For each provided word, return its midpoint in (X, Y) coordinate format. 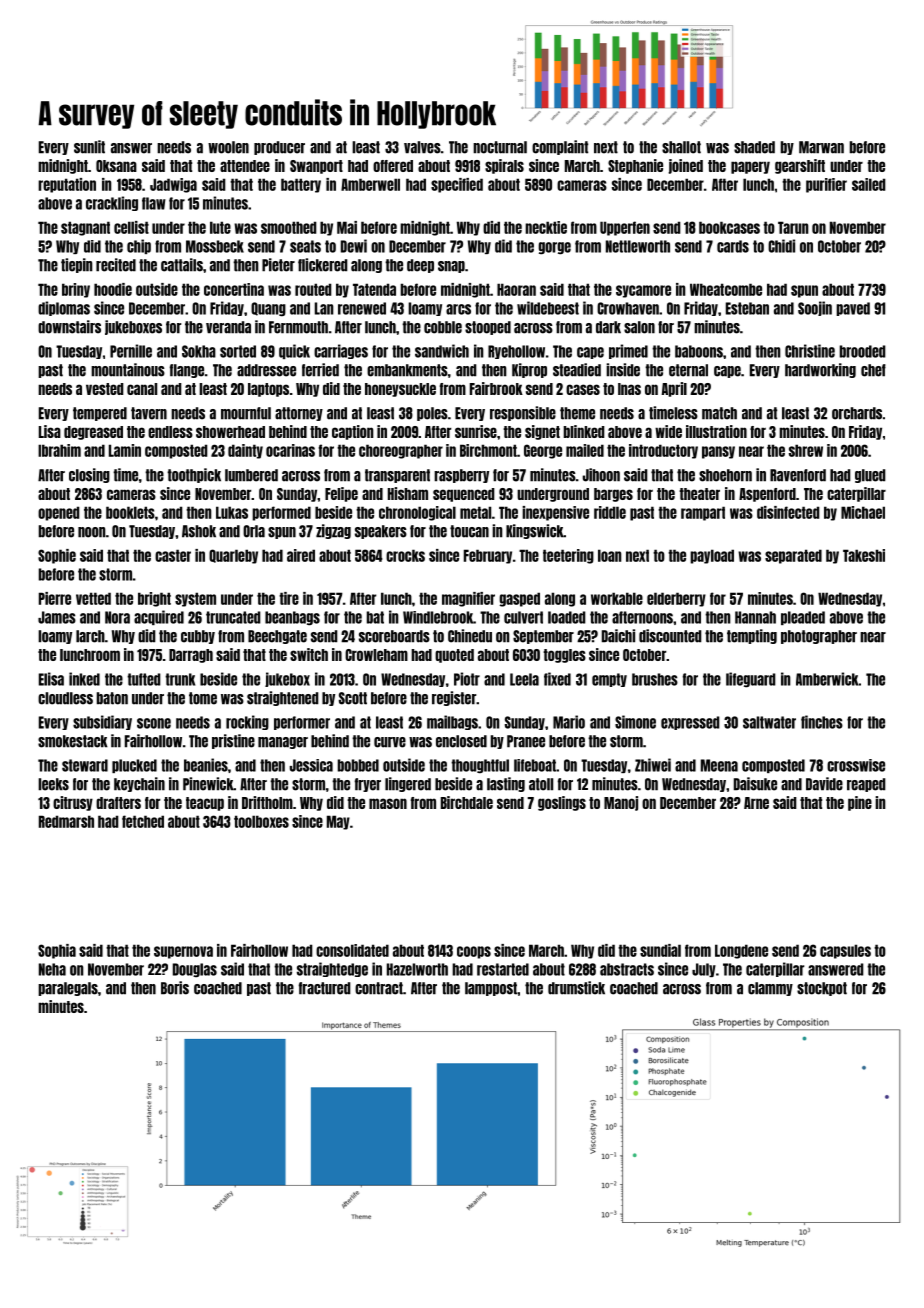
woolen (228, 147)
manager (283, 743)
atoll (541, 784)
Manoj (621, 803)
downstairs (69, 327)
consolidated (352, 950)
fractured (325, 988)
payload (712, 556)
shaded (754, 147)
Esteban (747, 308)
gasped (519, 599)
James (57, 617)
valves (422, 147)
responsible (523, 413)
